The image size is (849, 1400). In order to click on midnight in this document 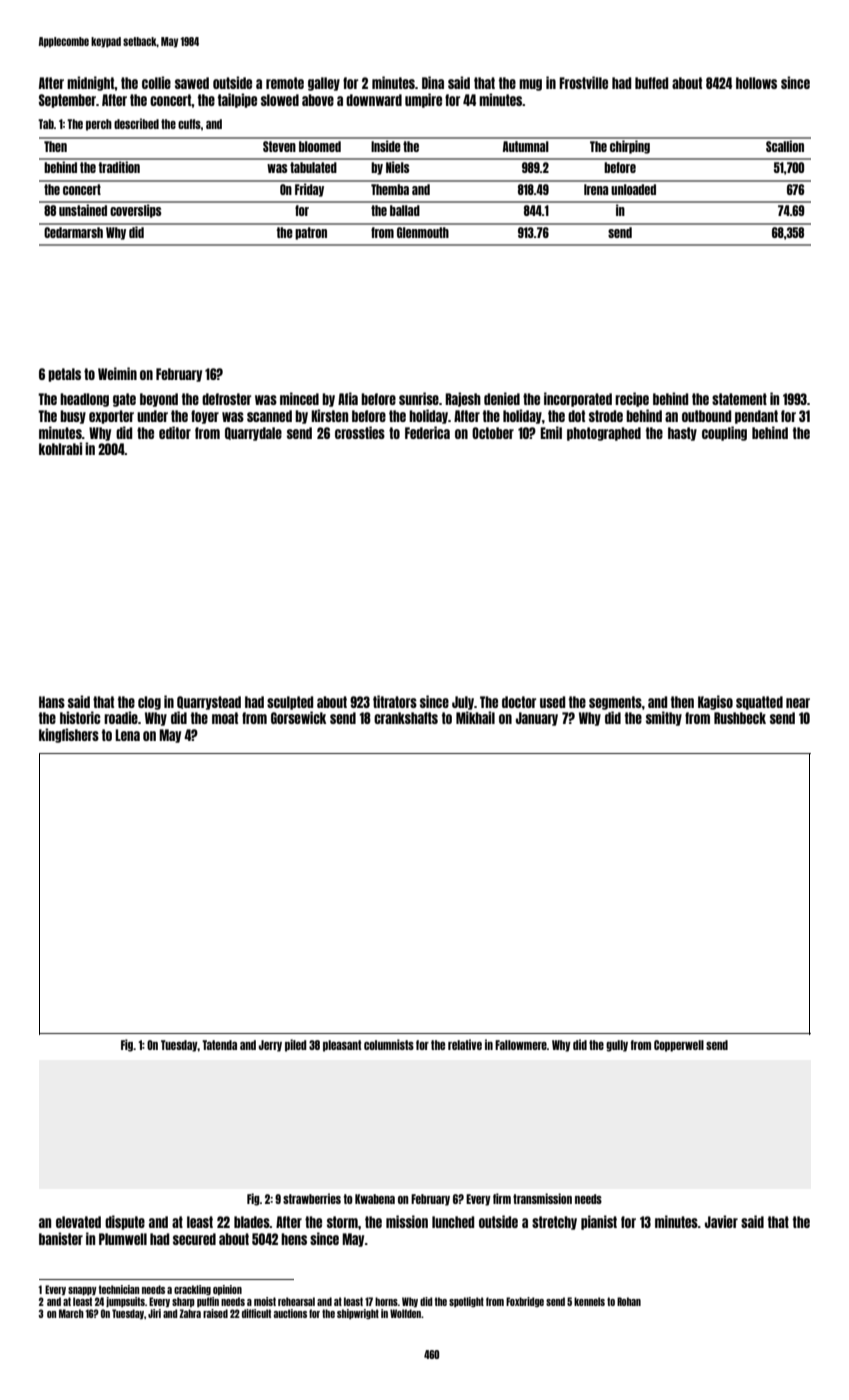, I will do `click(90, 83)`.
